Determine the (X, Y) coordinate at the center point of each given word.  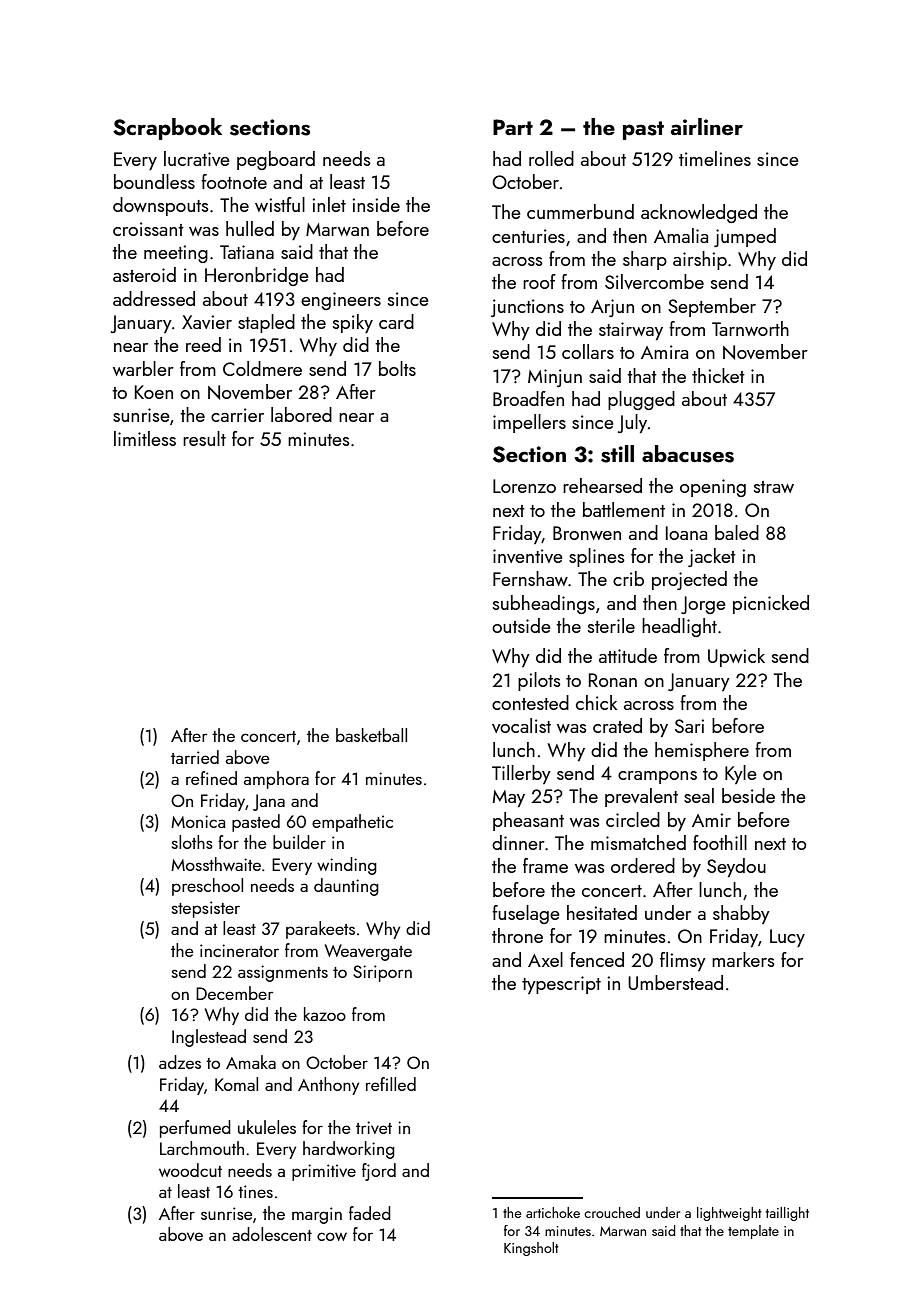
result (204, 438)
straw (774, 487)
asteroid (144, 274)
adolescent (272, 1234)
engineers (341, 301)
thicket (718, 375)
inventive (528, 556)
